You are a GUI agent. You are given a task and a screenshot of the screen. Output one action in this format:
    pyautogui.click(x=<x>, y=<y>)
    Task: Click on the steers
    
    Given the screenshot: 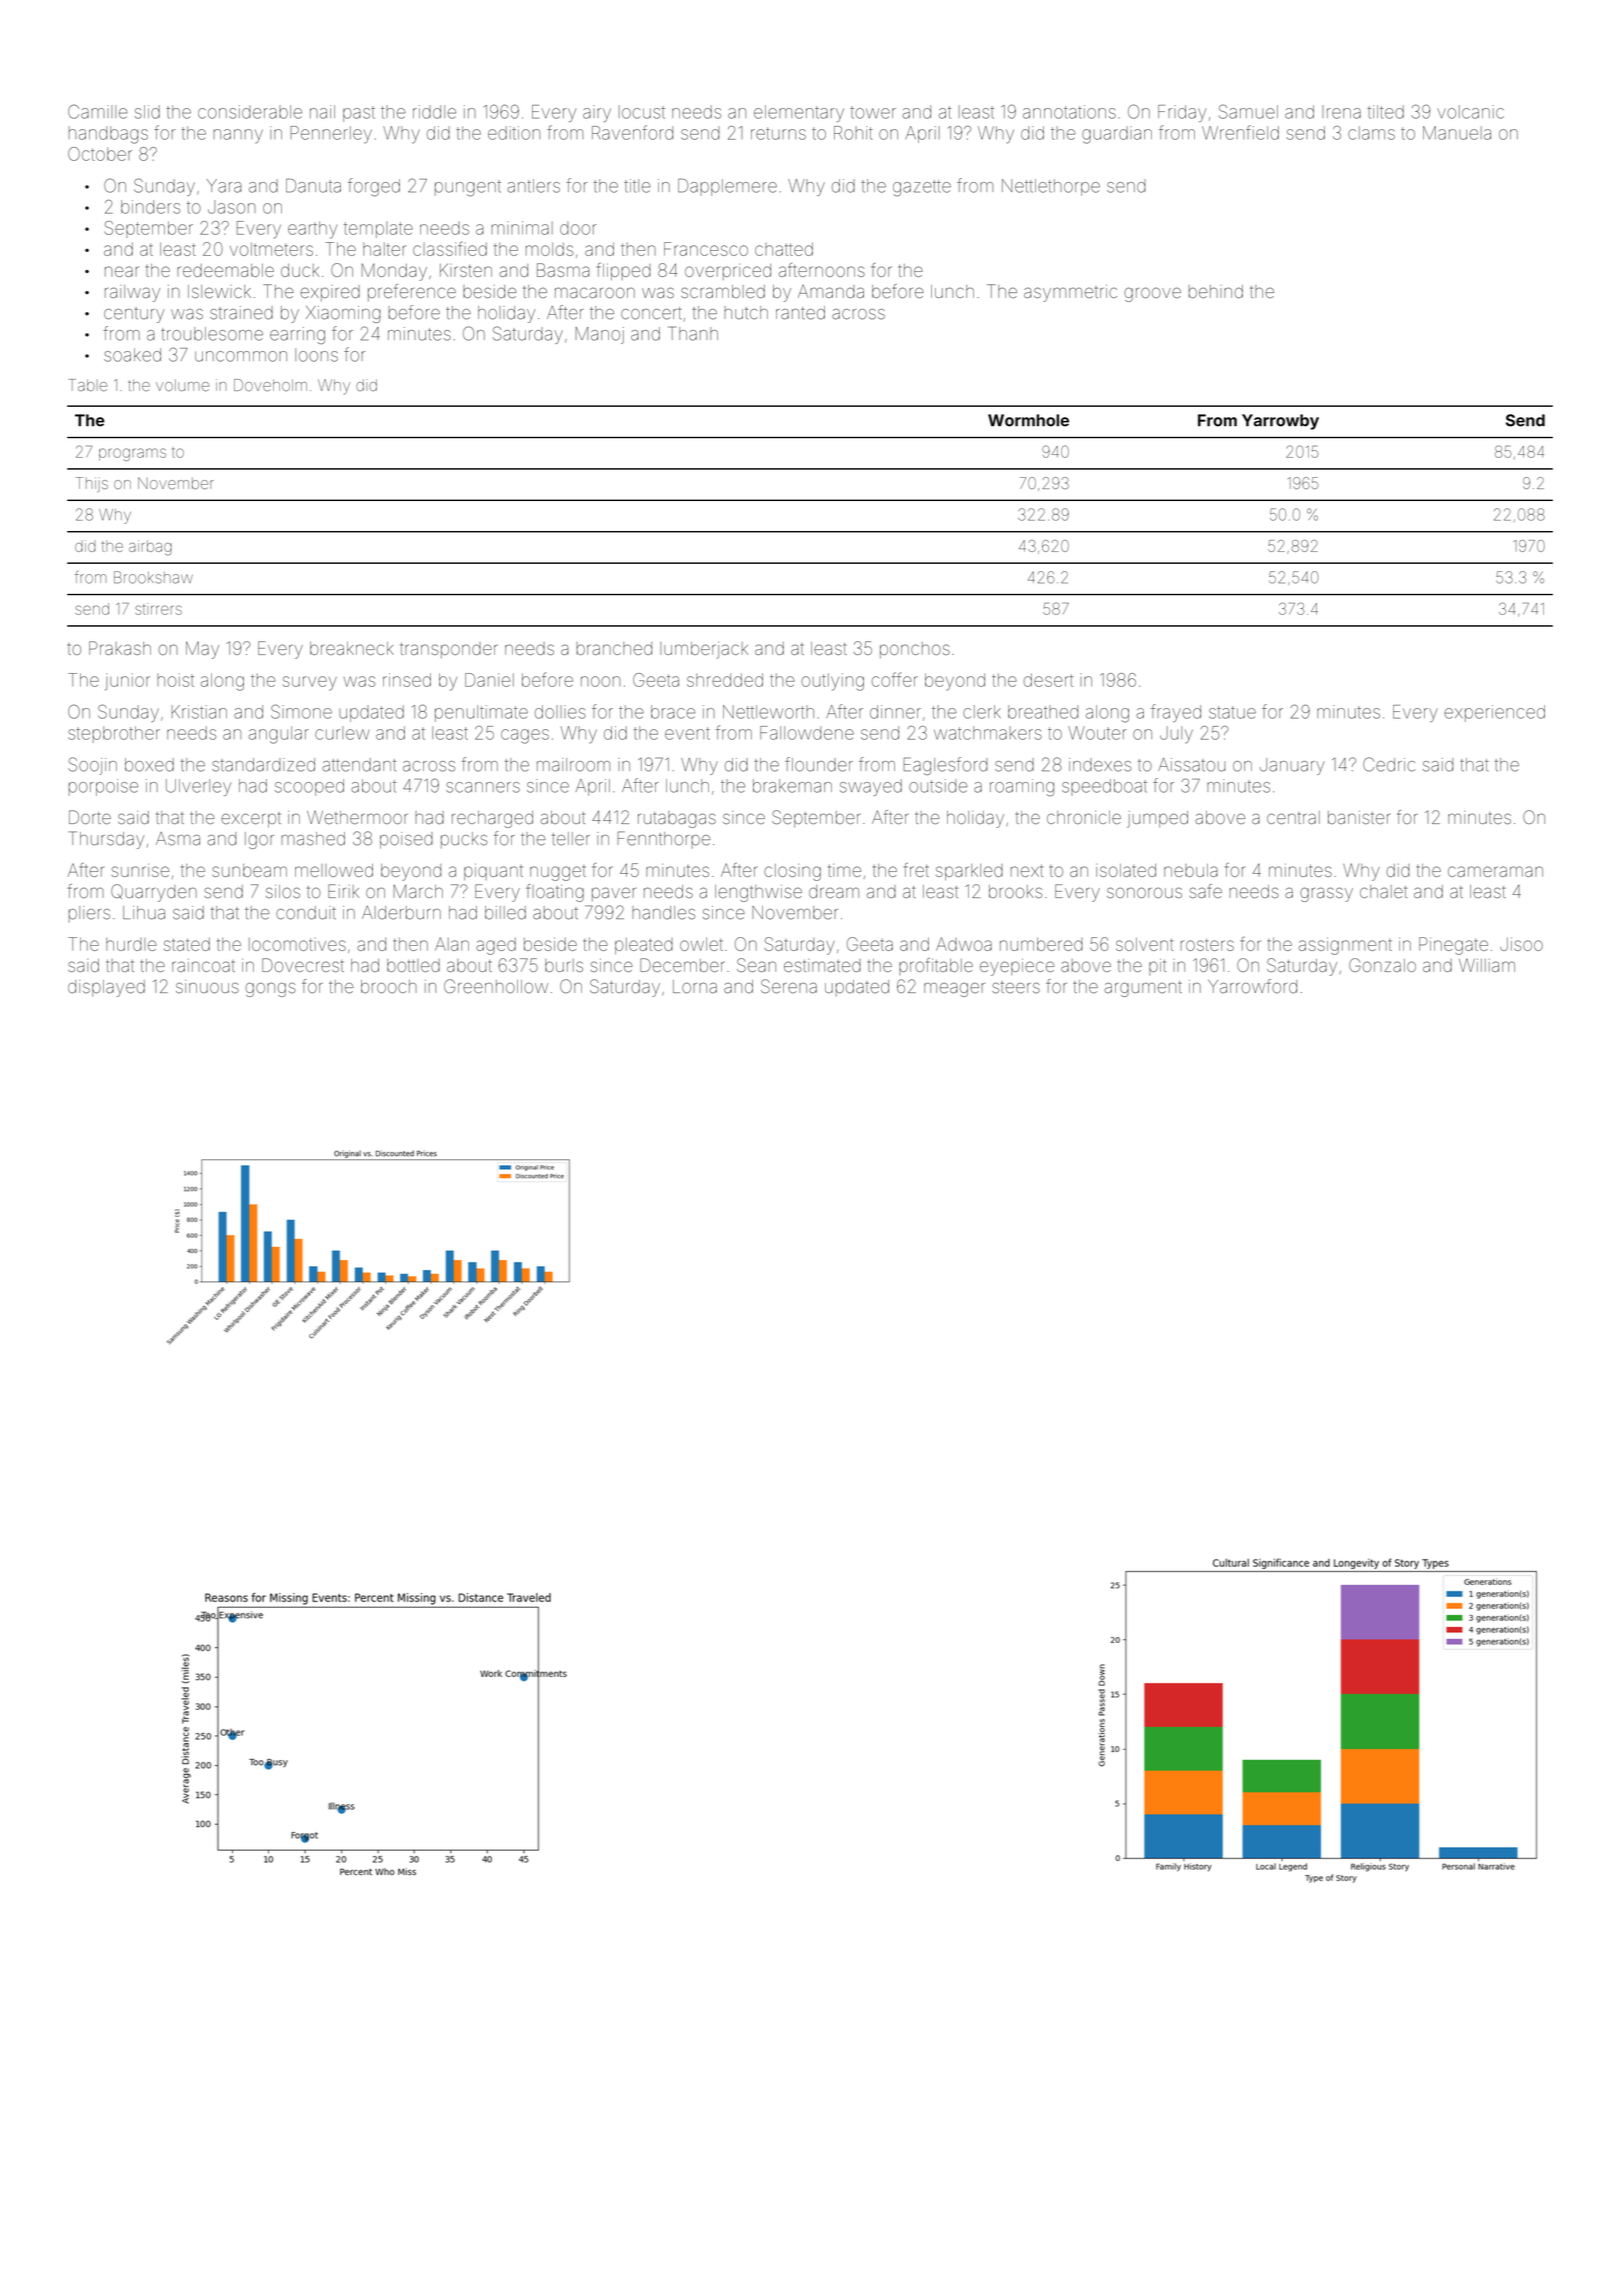 What is the action you would take?
    pyautogui.click(x=1016, y=988)
